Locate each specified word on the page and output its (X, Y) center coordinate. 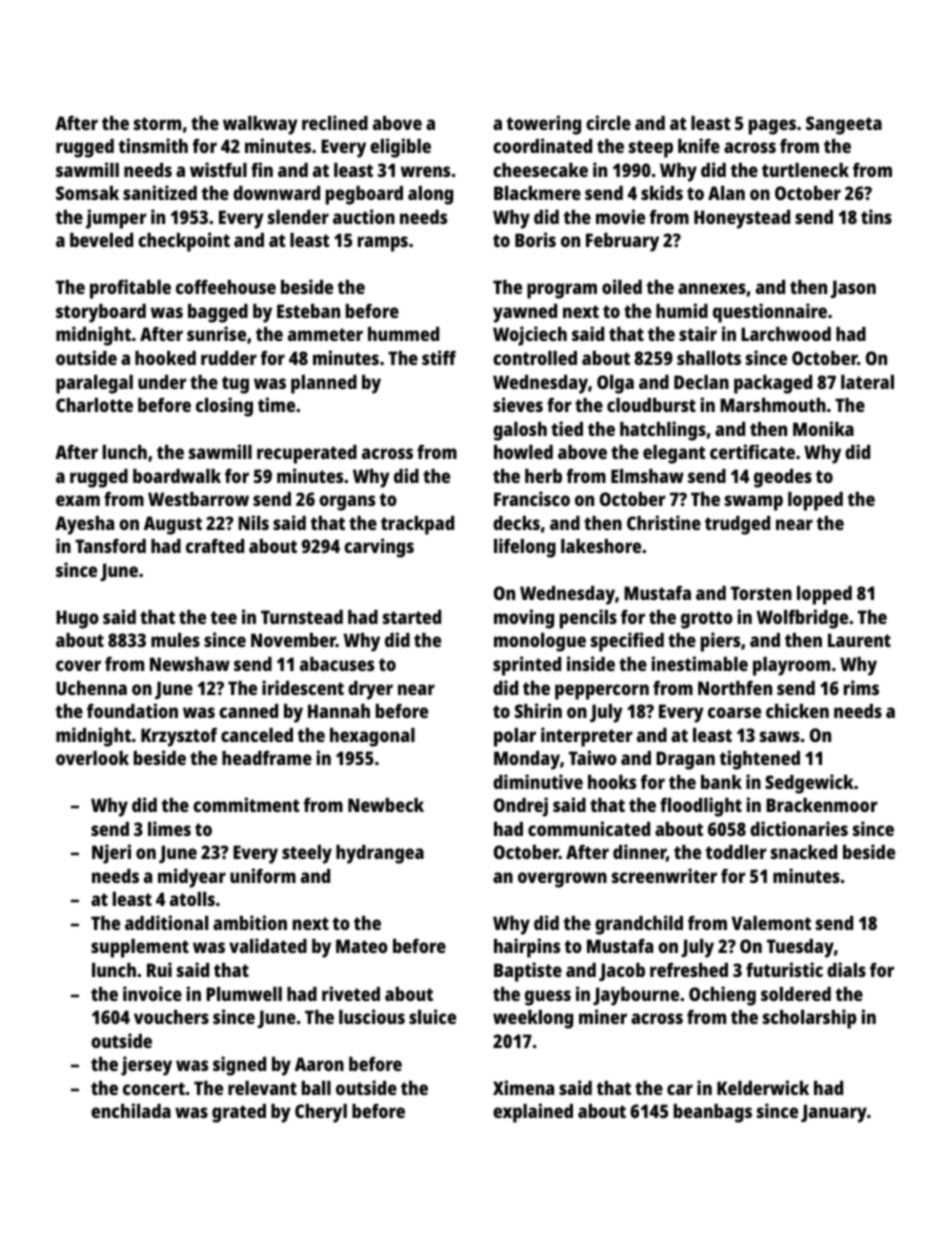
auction (364, 216)
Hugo (77, 619)
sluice (432, 1016)
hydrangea (380, 854)
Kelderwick (763, 1087)
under (162, 382)
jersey (146, 1066)
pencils (588, 619)
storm (157, 123)
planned (324, 384)
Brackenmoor (822, 805)
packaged (773, 384)
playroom (791, 666)
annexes (712, 288)
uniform (263, 875)
